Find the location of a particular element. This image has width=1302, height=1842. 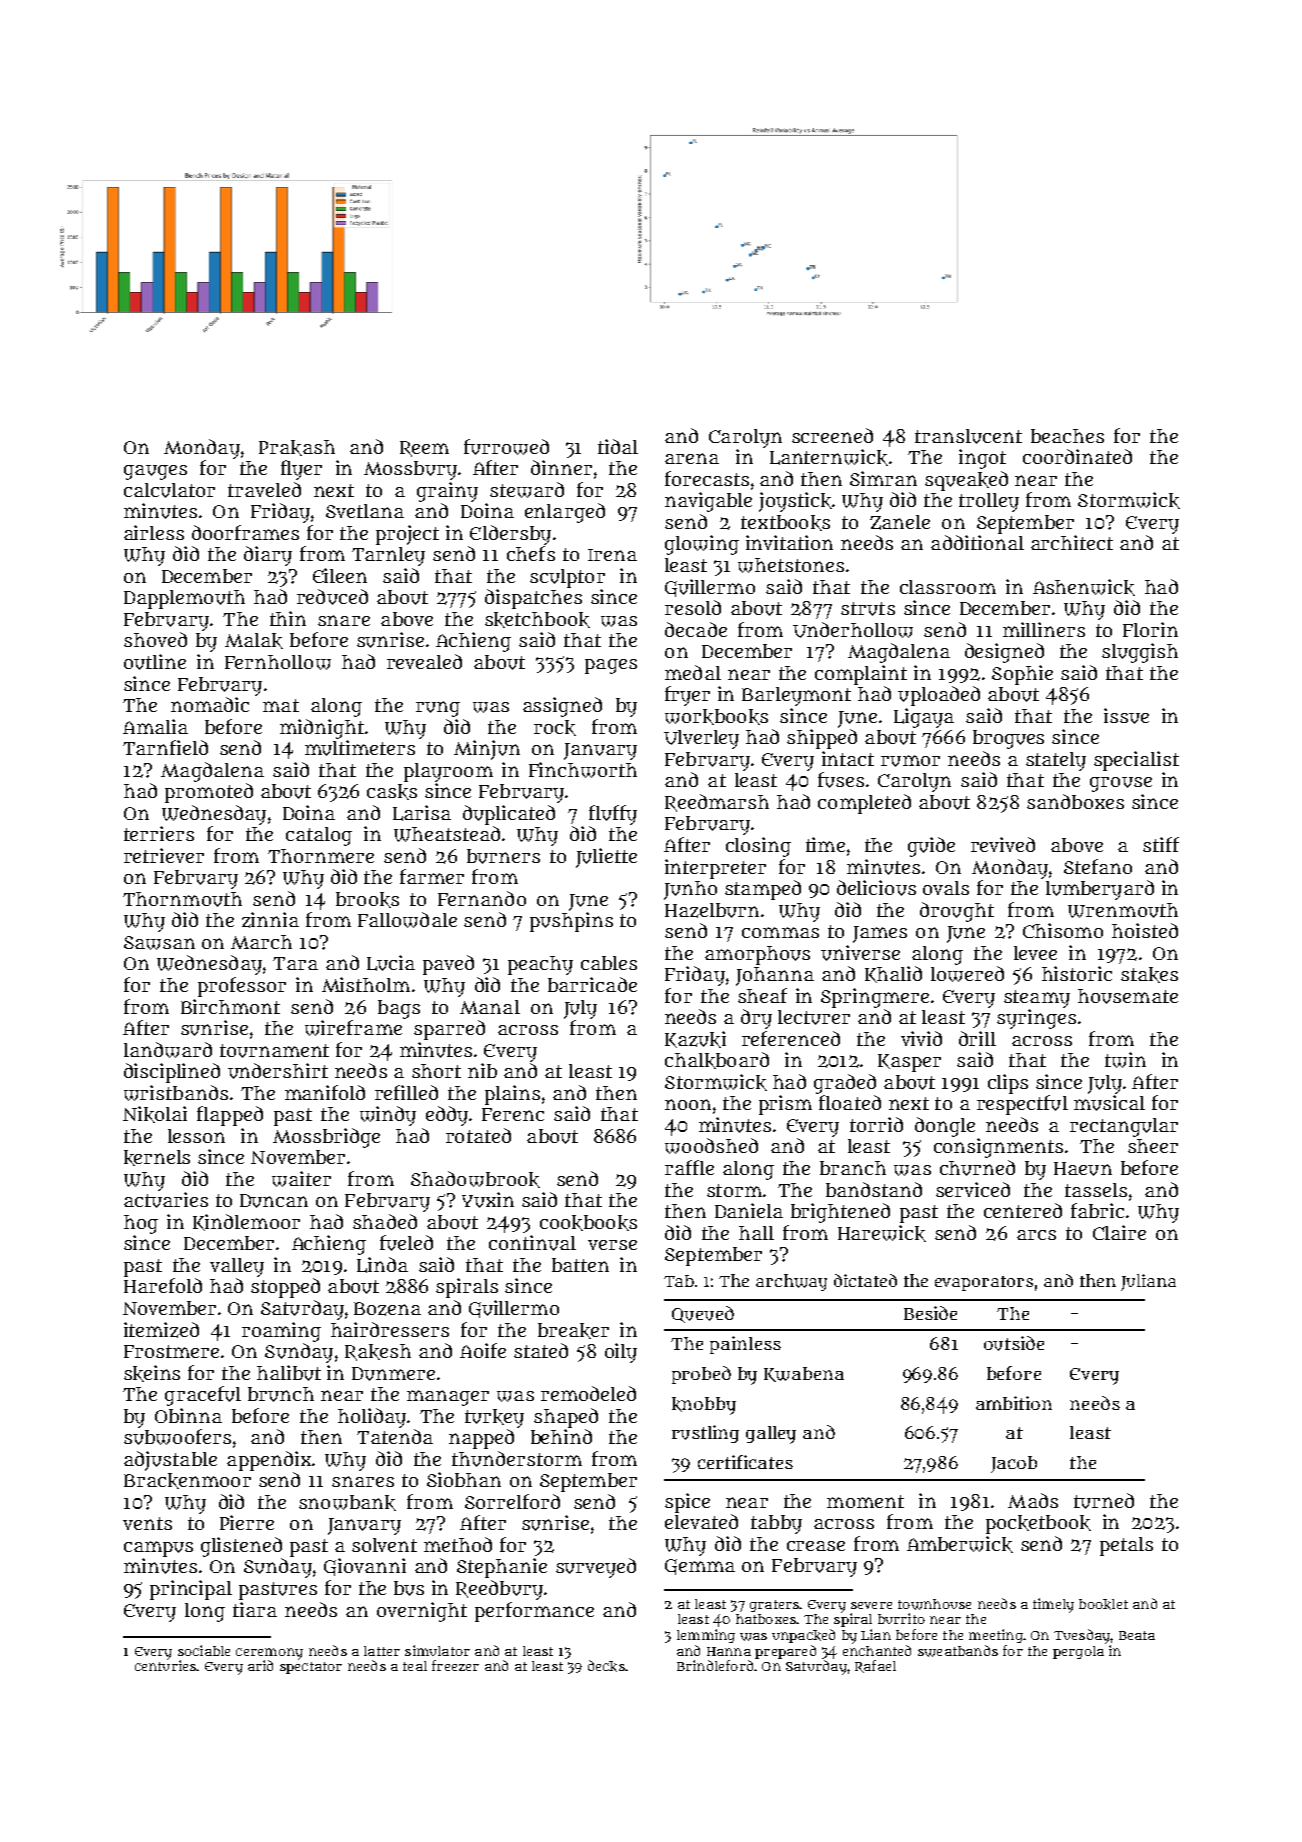

Lucia is located at coordinates (391, 963).
